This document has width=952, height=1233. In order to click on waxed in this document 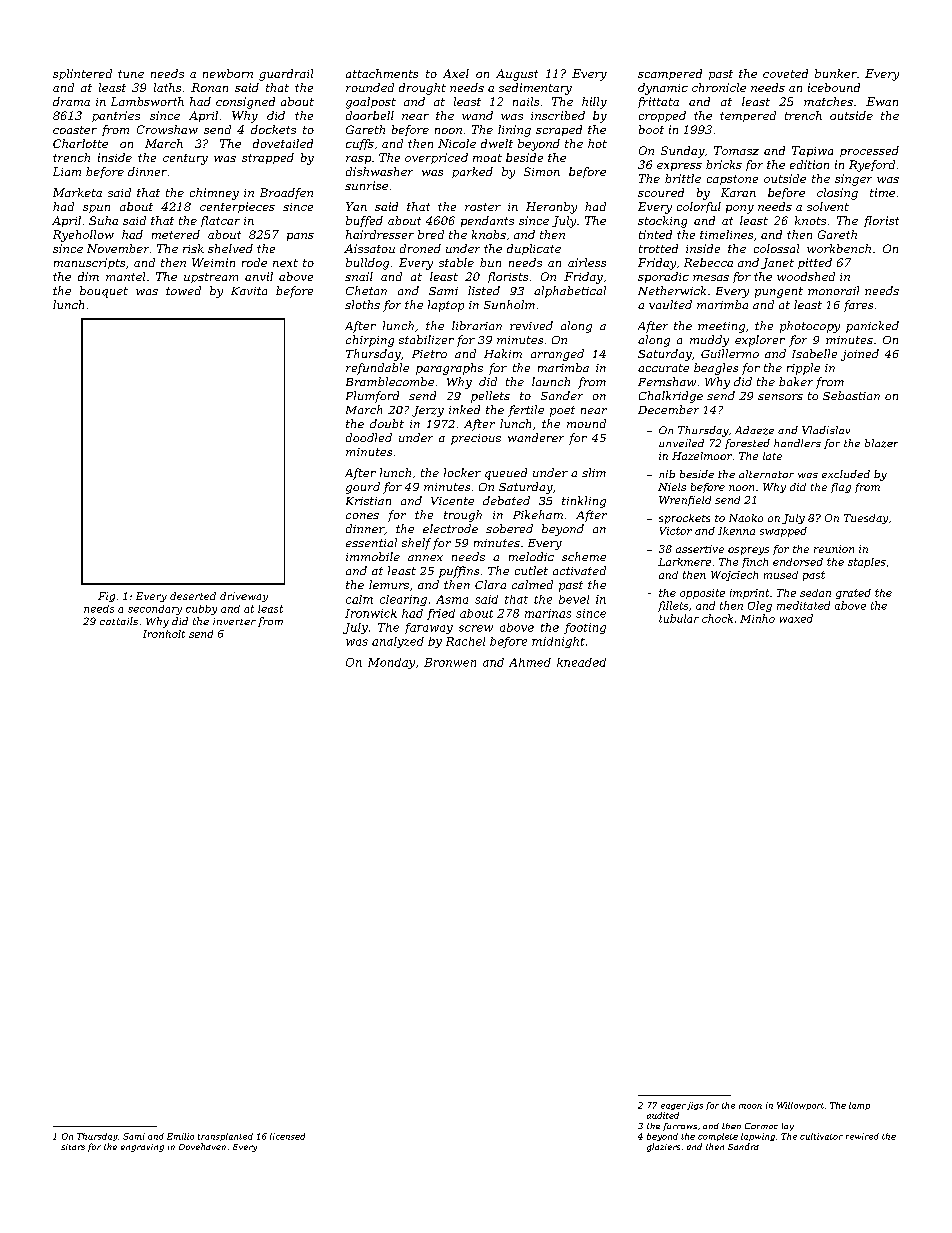, I will do `click(796, 618)`.
